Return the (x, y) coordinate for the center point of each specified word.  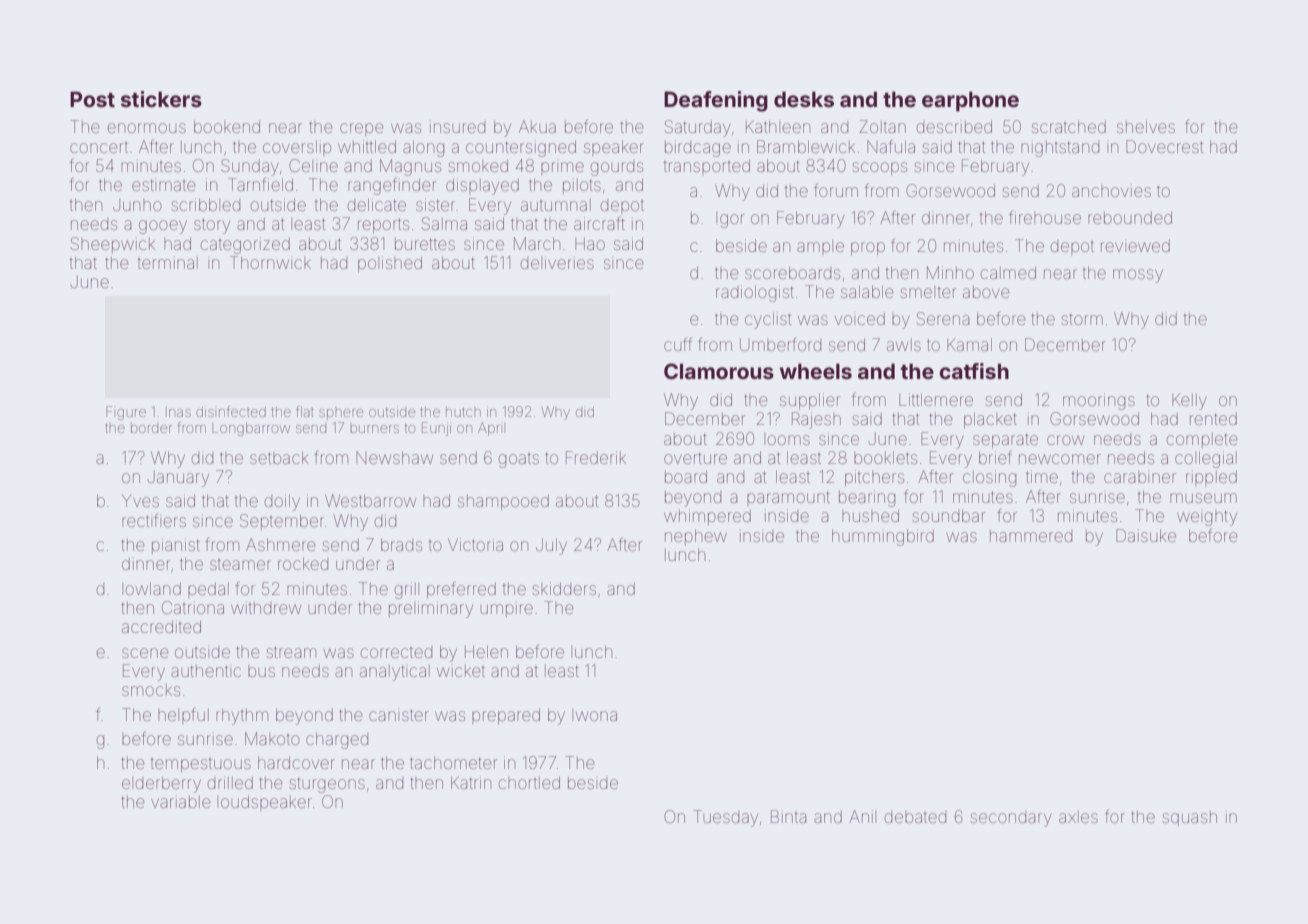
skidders (564, 588)
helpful (183, 716)
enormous (146, 128)
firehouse (1045, 217)
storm (1082, 319)
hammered (1031, 536)
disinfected (231, 411)
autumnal (556, 205)
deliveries (557, 262)
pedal (208, 590)
